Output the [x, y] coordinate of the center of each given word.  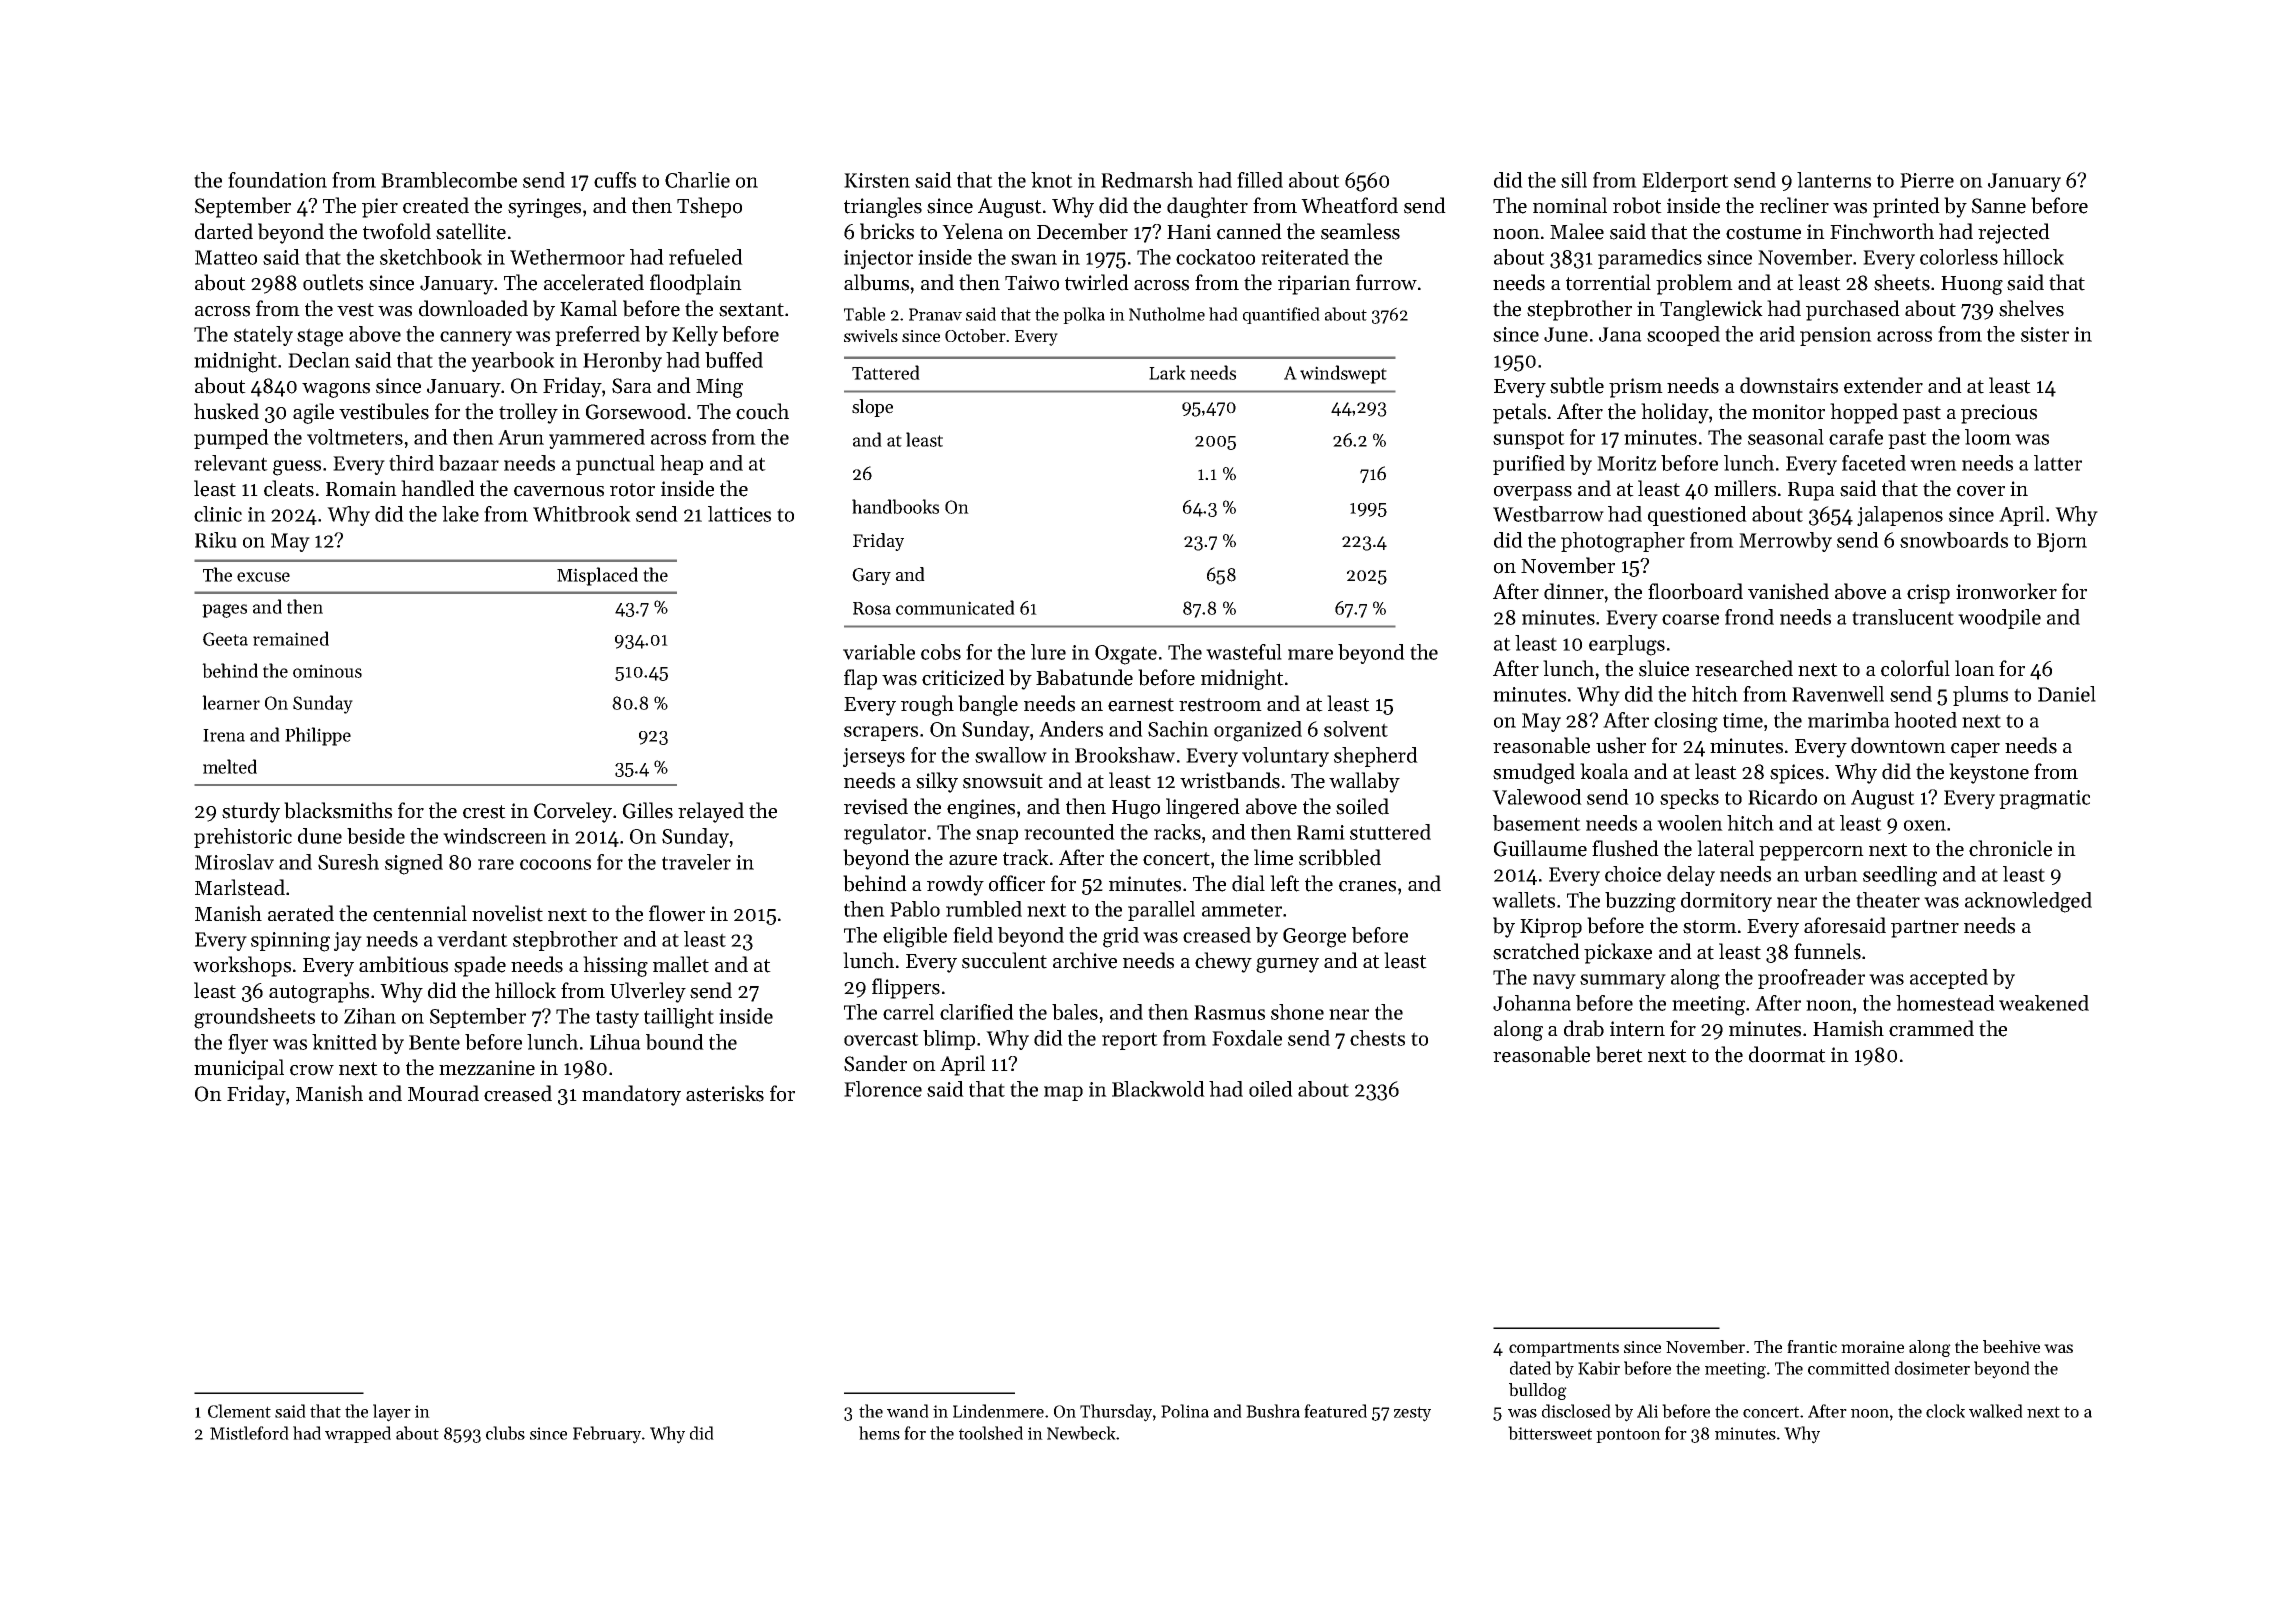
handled [438, 488]
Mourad [443, 1093]
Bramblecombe [449, 180]
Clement [239, 1411]
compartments [1564, 1349]
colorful [1915, 668]
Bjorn [2062, 542]
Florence [883, 1089]
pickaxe [1618, 953]
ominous [327, 671]
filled [1260, 180]
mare [1310, 654]
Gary [871, 576]
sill [1574, 180]
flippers [906, 988]
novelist [507, 913]
